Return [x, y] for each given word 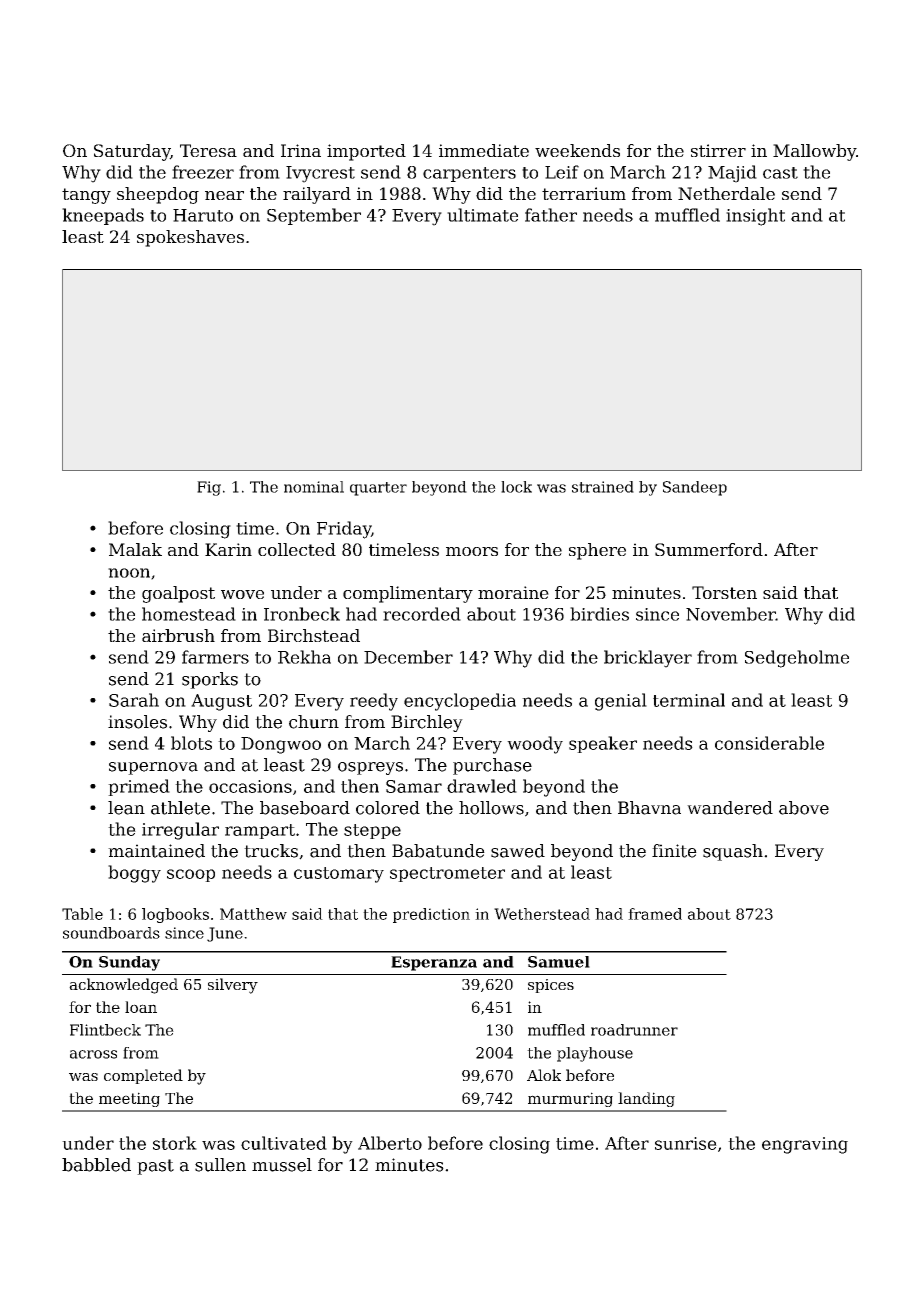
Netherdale [726, 193]
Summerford [709, 549]
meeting [129, 1099]
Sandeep [695, 488]
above [804, 808]
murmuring [570, 1099]
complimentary [408, 594]
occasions [250, 786]
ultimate [482, 215]
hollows [491, 808]
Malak [135, 549]
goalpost [178, 594]
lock [516, 487]
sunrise [686, 1143]
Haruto [203, 215]
